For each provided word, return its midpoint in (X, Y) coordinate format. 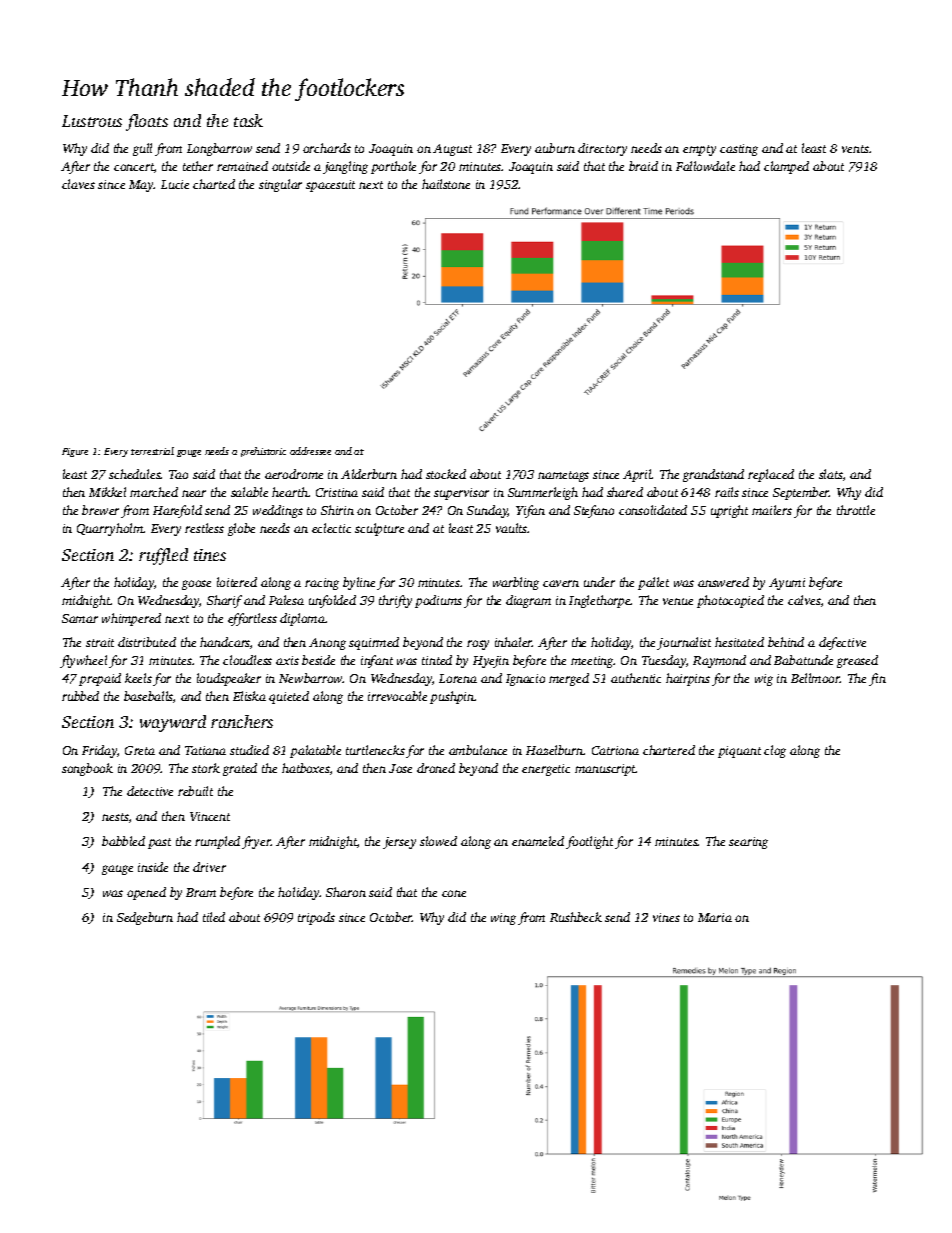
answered (723, 582)
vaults (511, 528)
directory (602, 149)
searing (748, 843)
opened (146, 893)
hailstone (446, 184)
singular (280, 185)
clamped (786, 167)
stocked (446, 474)
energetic (546, 770)
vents (855, 149)
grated (240, 769)
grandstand (713, 475)
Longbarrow (219, 149)
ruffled (163, 556)
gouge (189, 453)
